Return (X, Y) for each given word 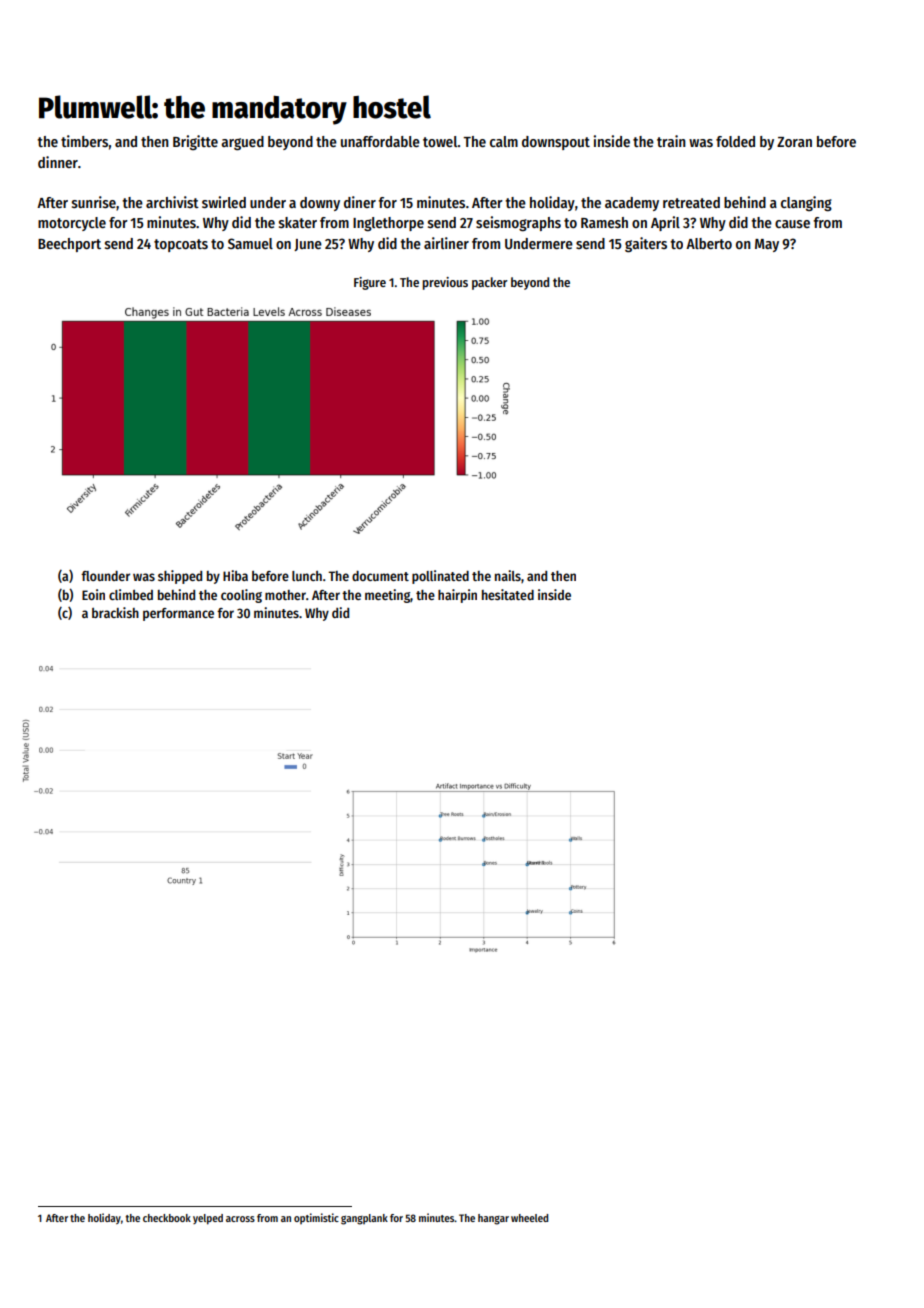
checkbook (167, 1218)
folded (735, 141)
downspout (556, 143)
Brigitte (195, 142)
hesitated (508, 594)
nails (508, 575)
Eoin (93, 594)
